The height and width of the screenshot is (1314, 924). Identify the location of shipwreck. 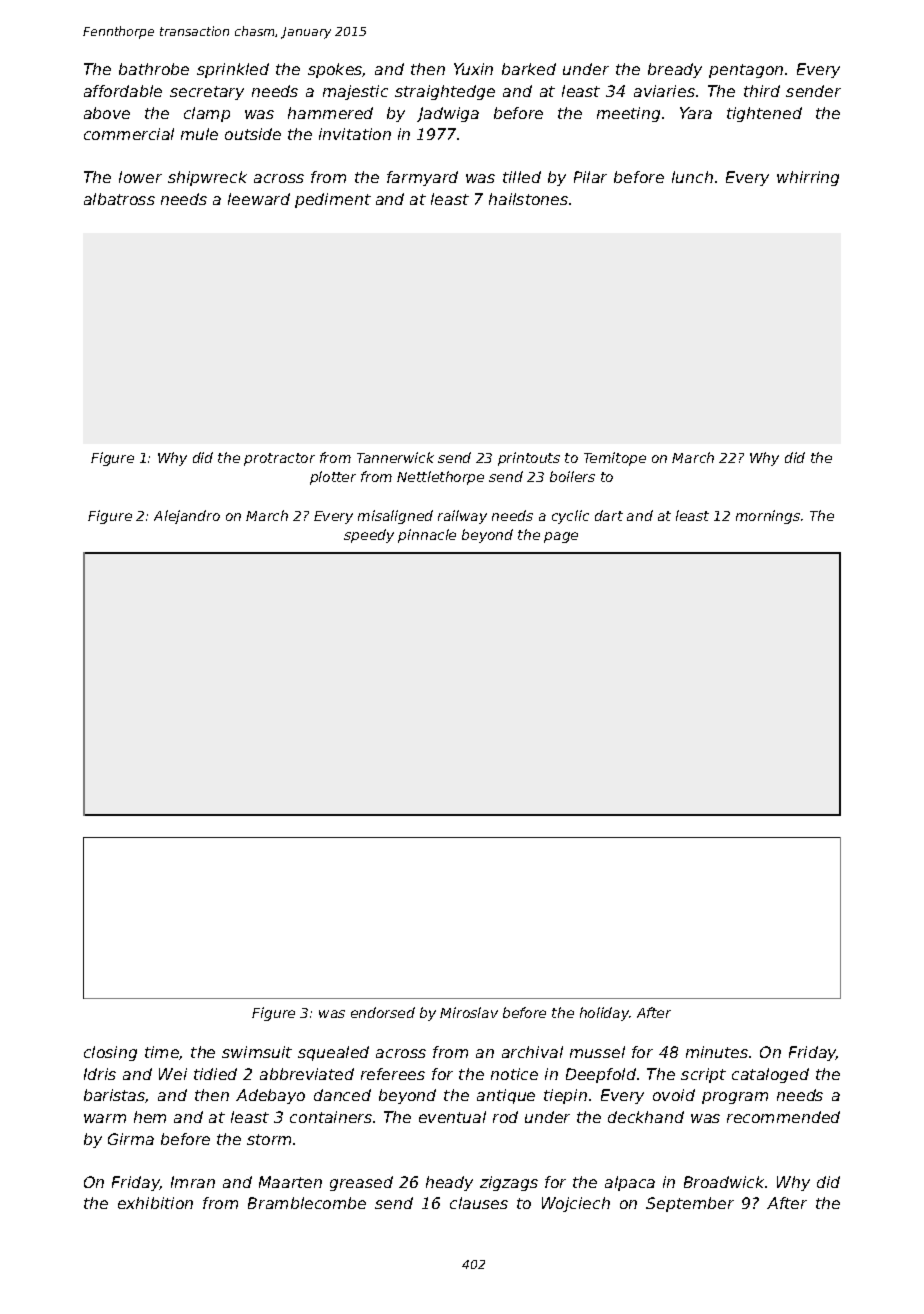
(207, 178).
